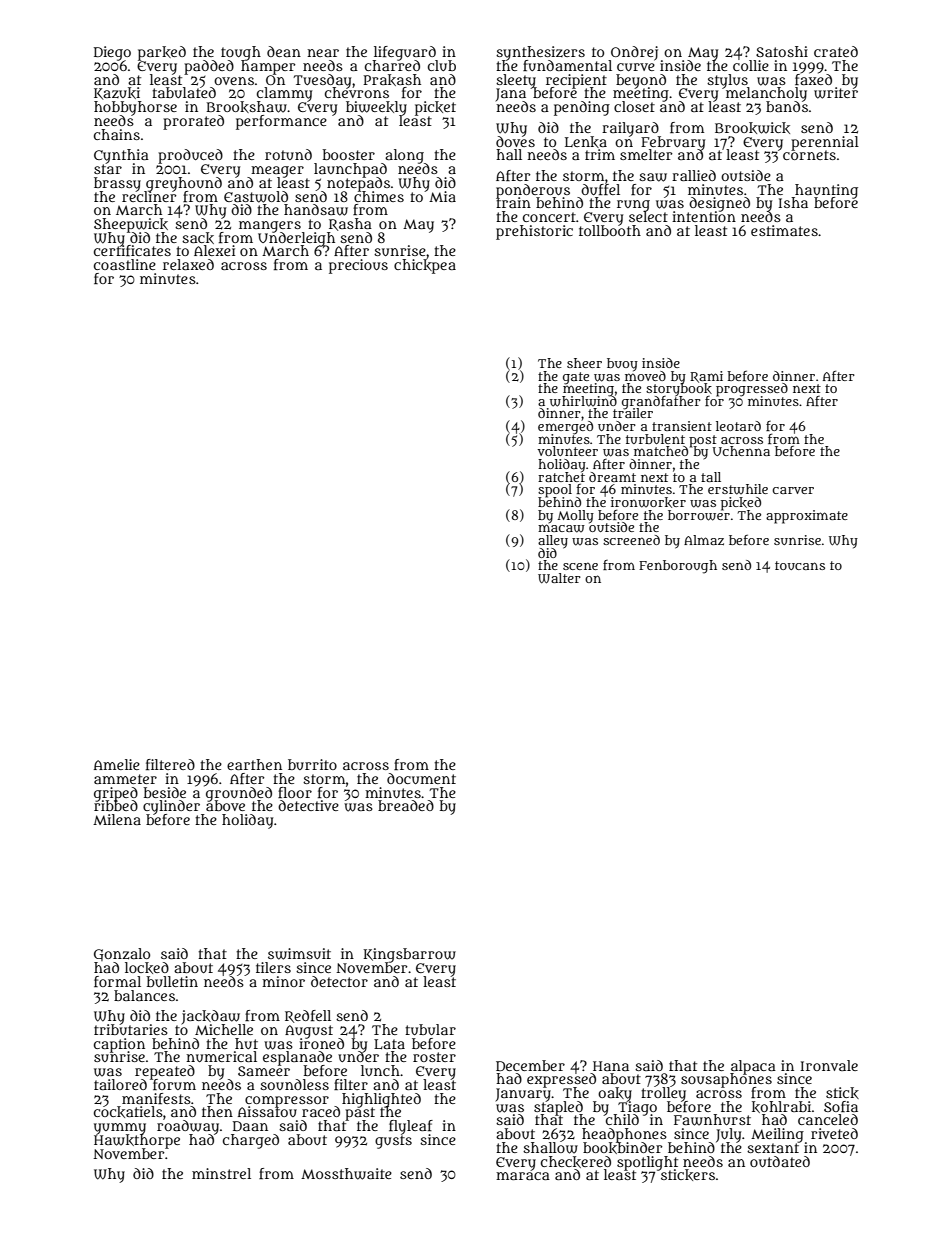 This image has height=1233, width=952. I want to click on synthesizers, so click(540, 53).
